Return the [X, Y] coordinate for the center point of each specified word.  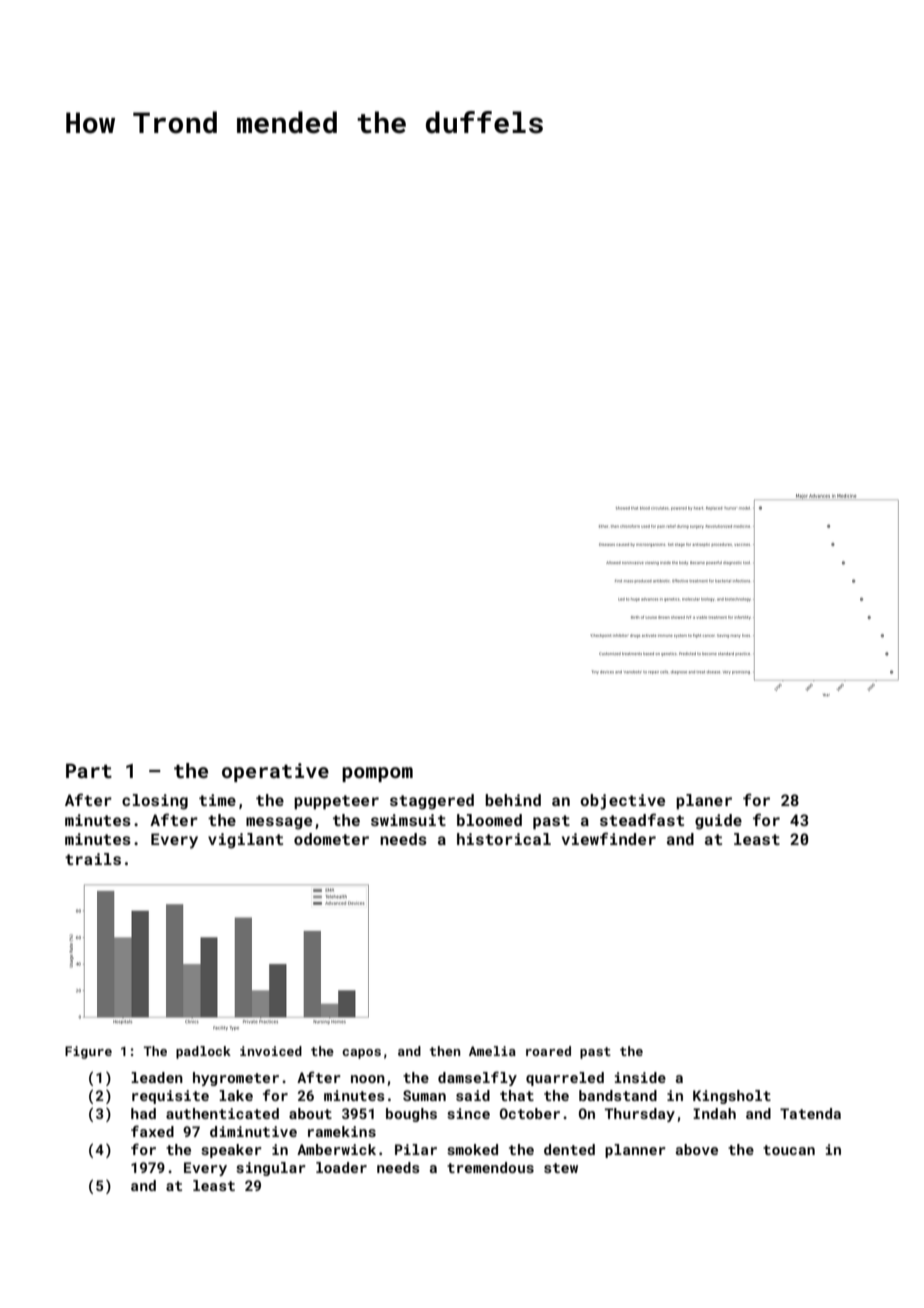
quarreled [565, 1079]
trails [93, 859]
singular [271, 1169]
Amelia [492, 1051]
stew [561, 1168]
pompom [377, 774]
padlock [203, 1052]
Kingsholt [732, 1097]
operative [275, 772]
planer [704, 802]
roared [548, 1051]
